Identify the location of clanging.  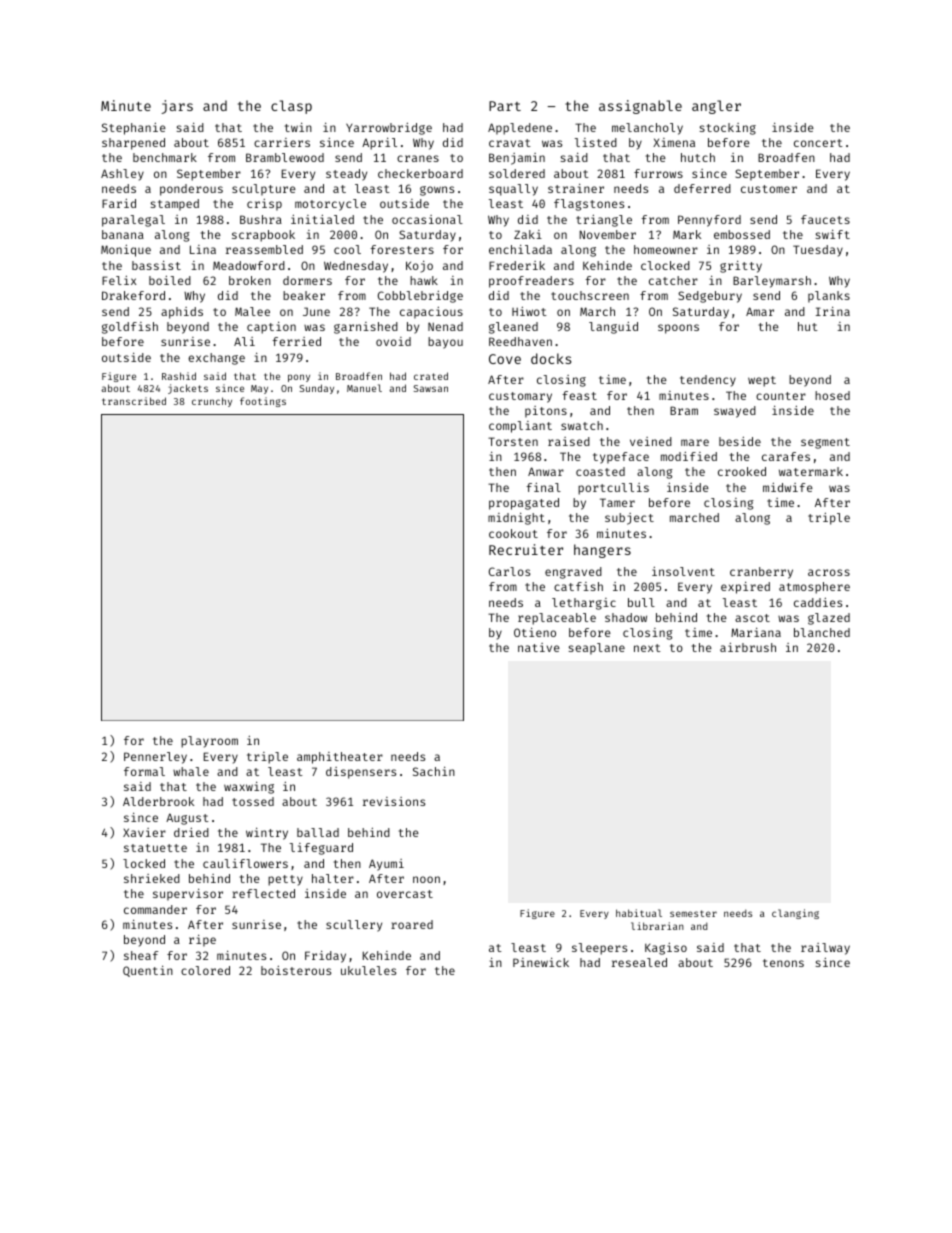
(795, 914).
